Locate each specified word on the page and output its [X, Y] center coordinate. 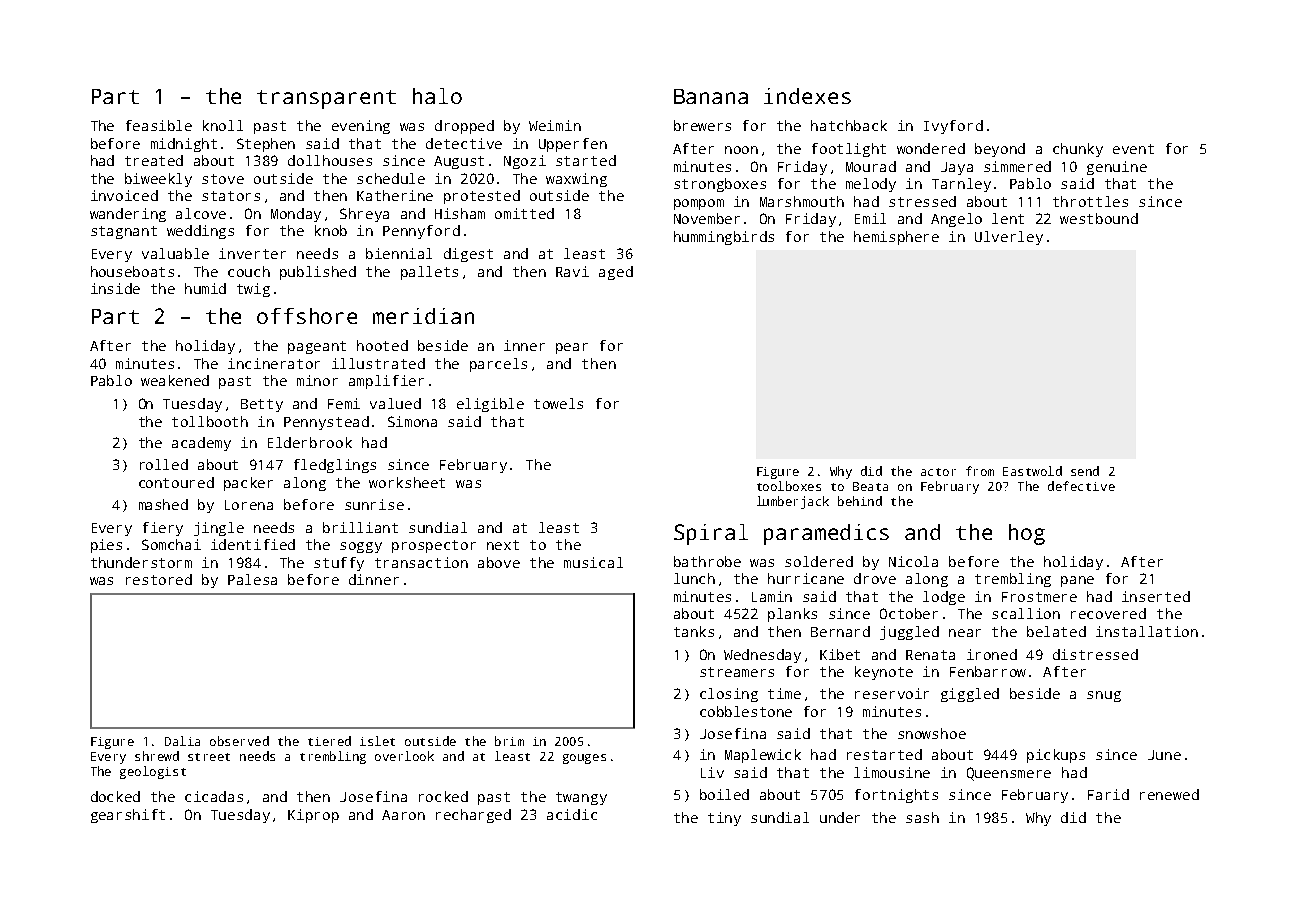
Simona [412, 421]
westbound [1099, 218]
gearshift [128, 816]
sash [922, 817]
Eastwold [1032, 471]
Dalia [182, 741]
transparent [326, 99]
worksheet [407, 482]
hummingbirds [724, 238]
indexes [807, 96]
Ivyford [953, 127]
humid [205, 288]
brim [509, 741]
